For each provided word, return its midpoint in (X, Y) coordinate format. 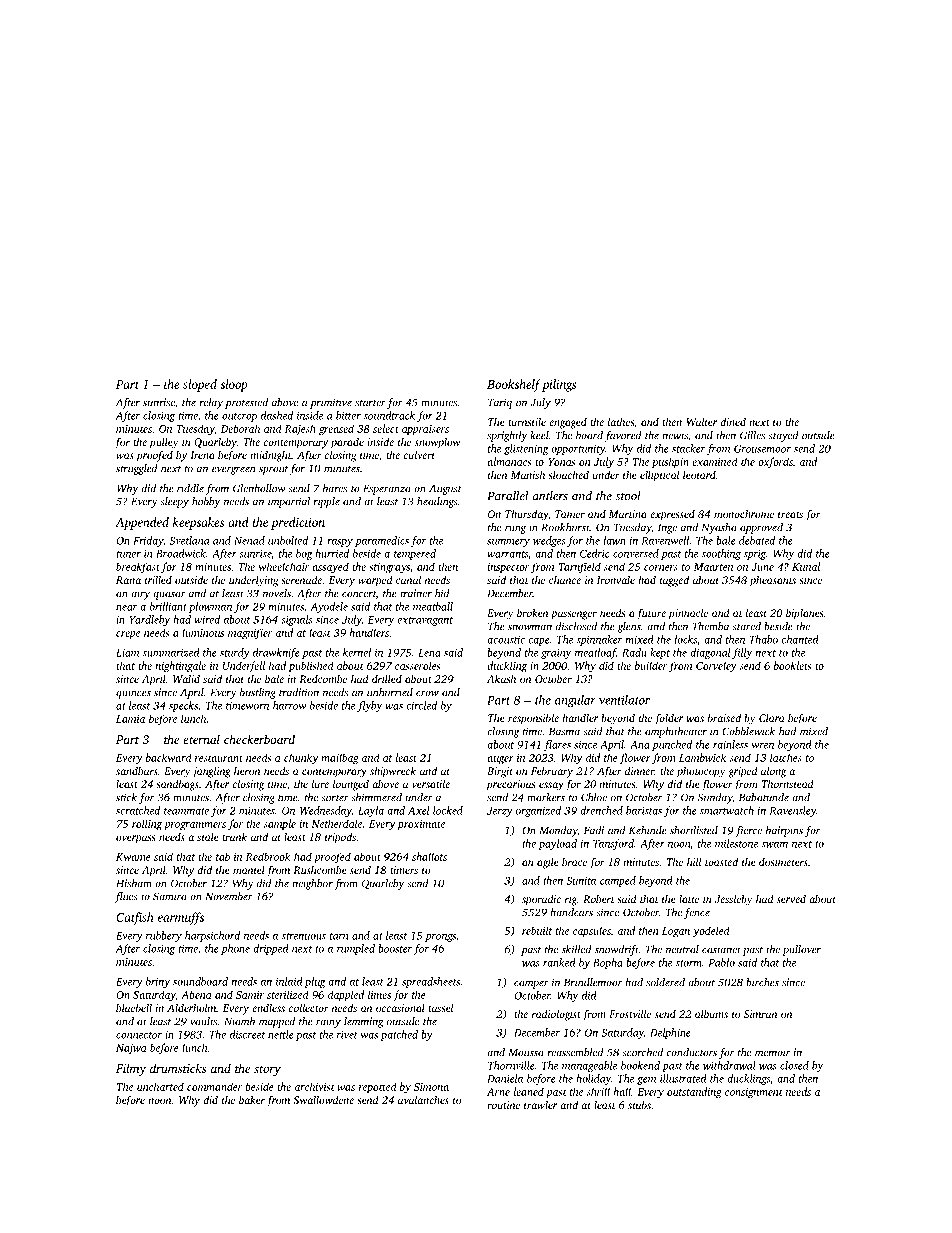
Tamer (570, 514)
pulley (163, 443)
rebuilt (537, 930)
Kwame (133, 857)
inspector (508, 568)
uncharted (160, 1086)
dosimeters (783, 862)
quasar (169, 595)
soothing (721, 554)
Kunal (806, 566)
